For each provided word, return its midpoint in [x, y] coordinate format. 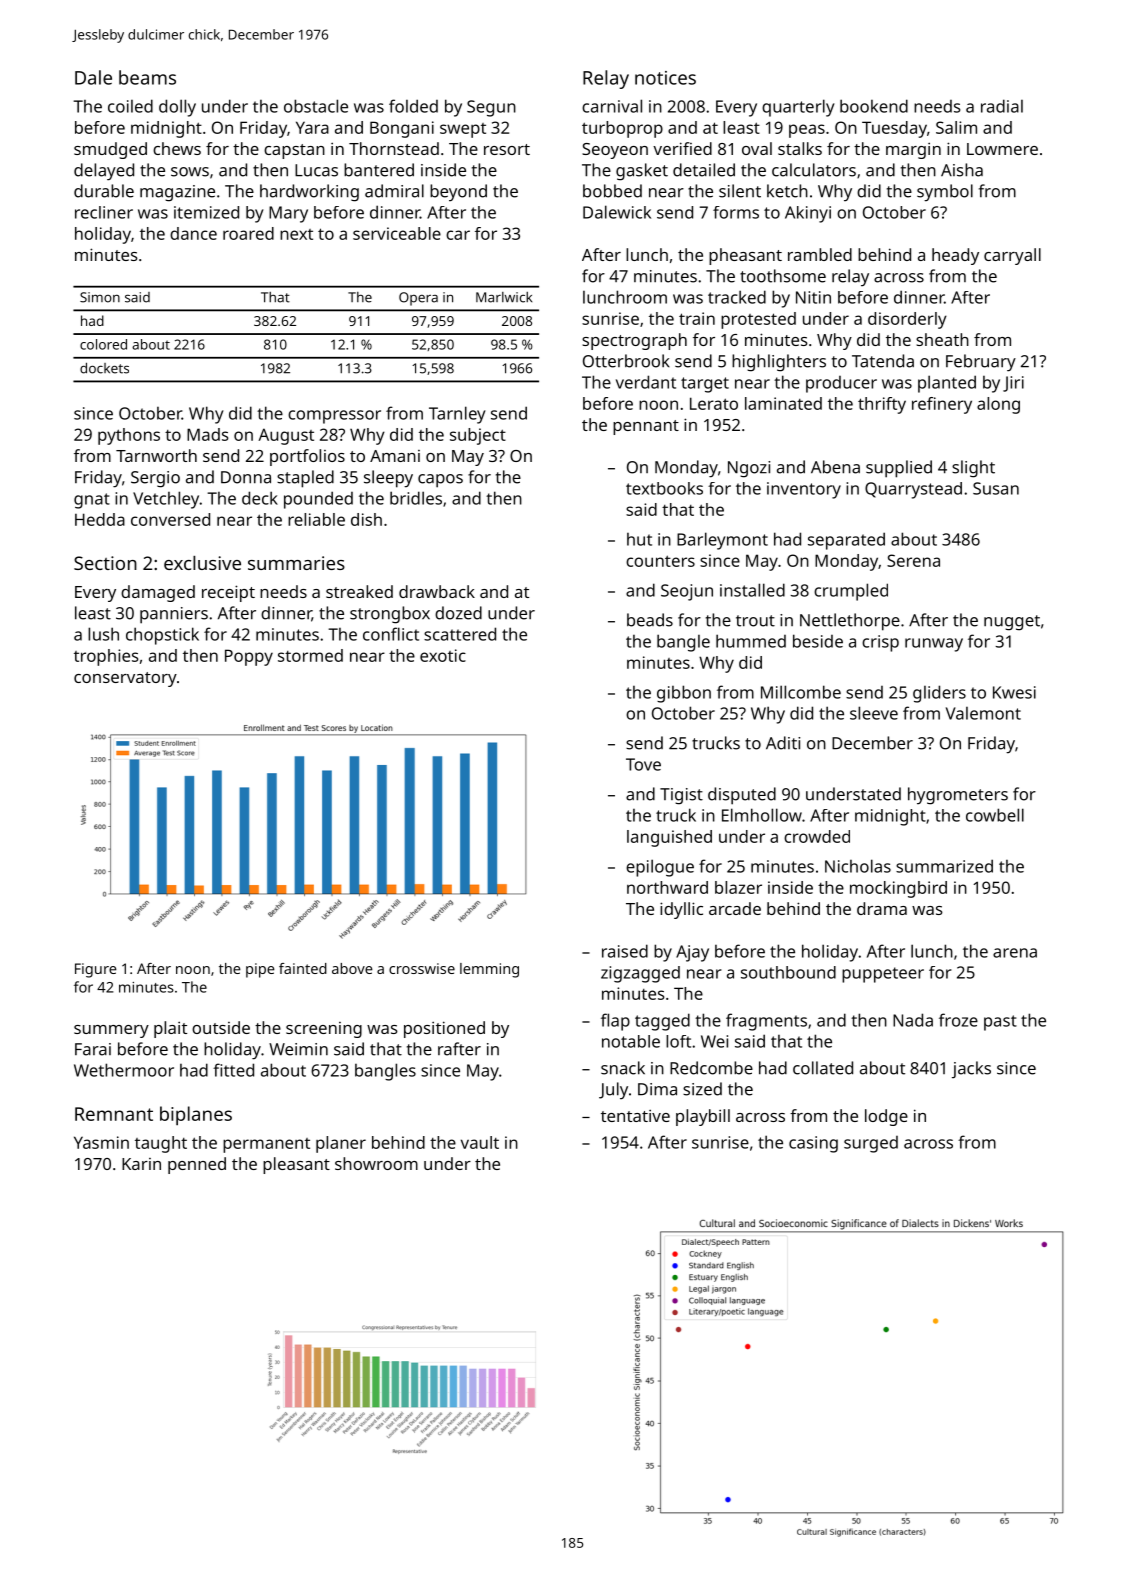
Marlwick [504, 297]
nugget [1012, 623]
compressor [334, 417]
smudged [110, 150]
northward [667, 887]
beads [650, 620]
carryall [1012, 256]
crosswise [422, 968]
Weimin [298, 1049]
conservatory [125, 679]
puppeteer [883, 975]
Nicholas [858, 866]
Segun [491, 108]
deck [260, 498]
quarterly [798, 108]
